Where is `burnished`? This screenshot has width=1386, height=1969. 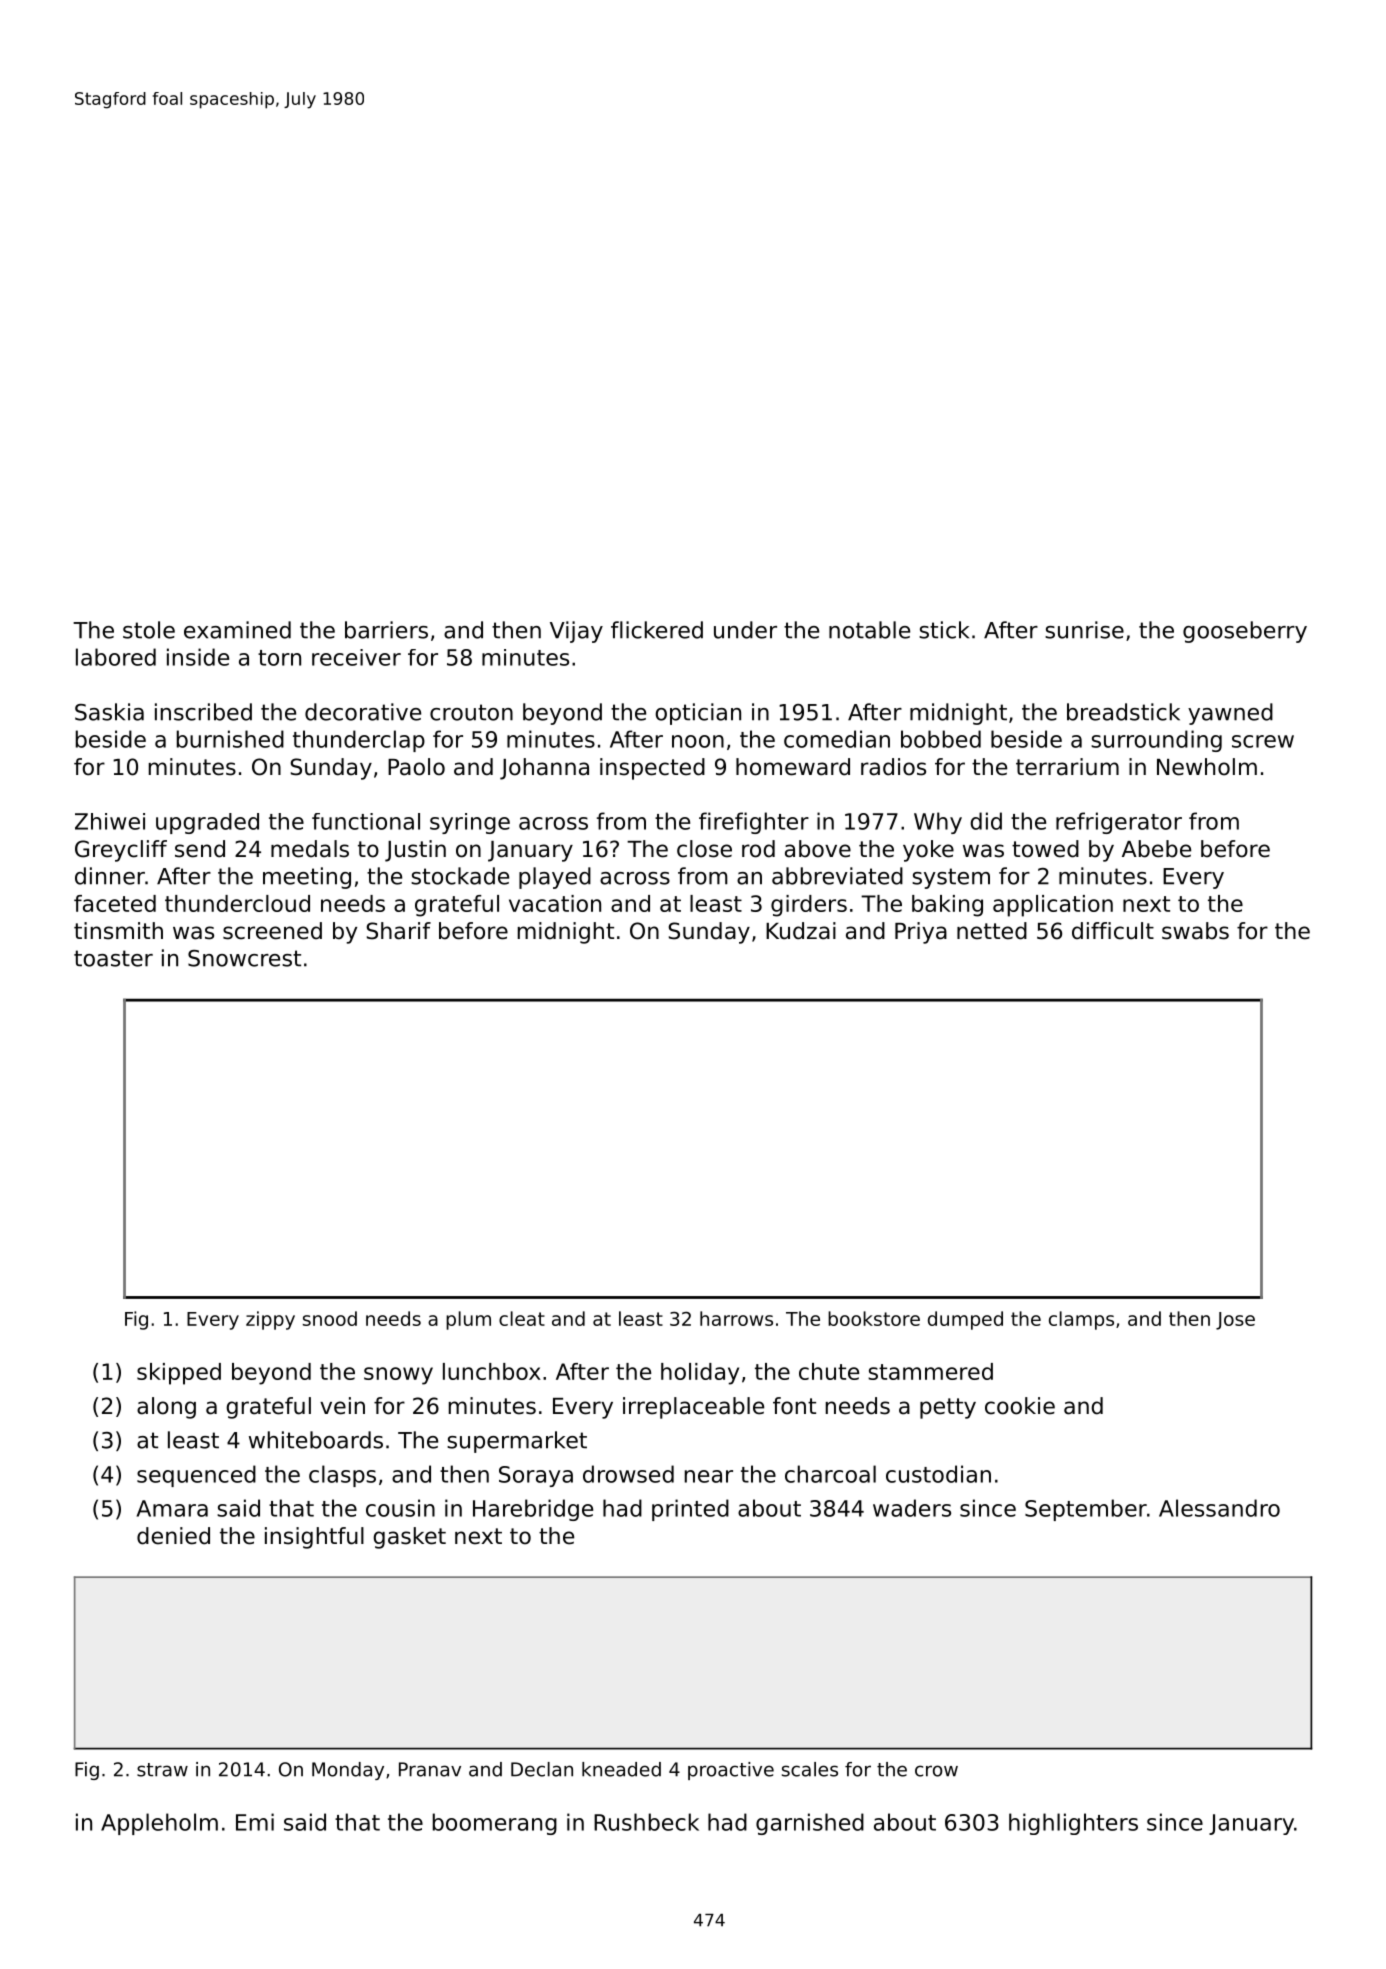 burnished is located at coordinates (230, 739).
